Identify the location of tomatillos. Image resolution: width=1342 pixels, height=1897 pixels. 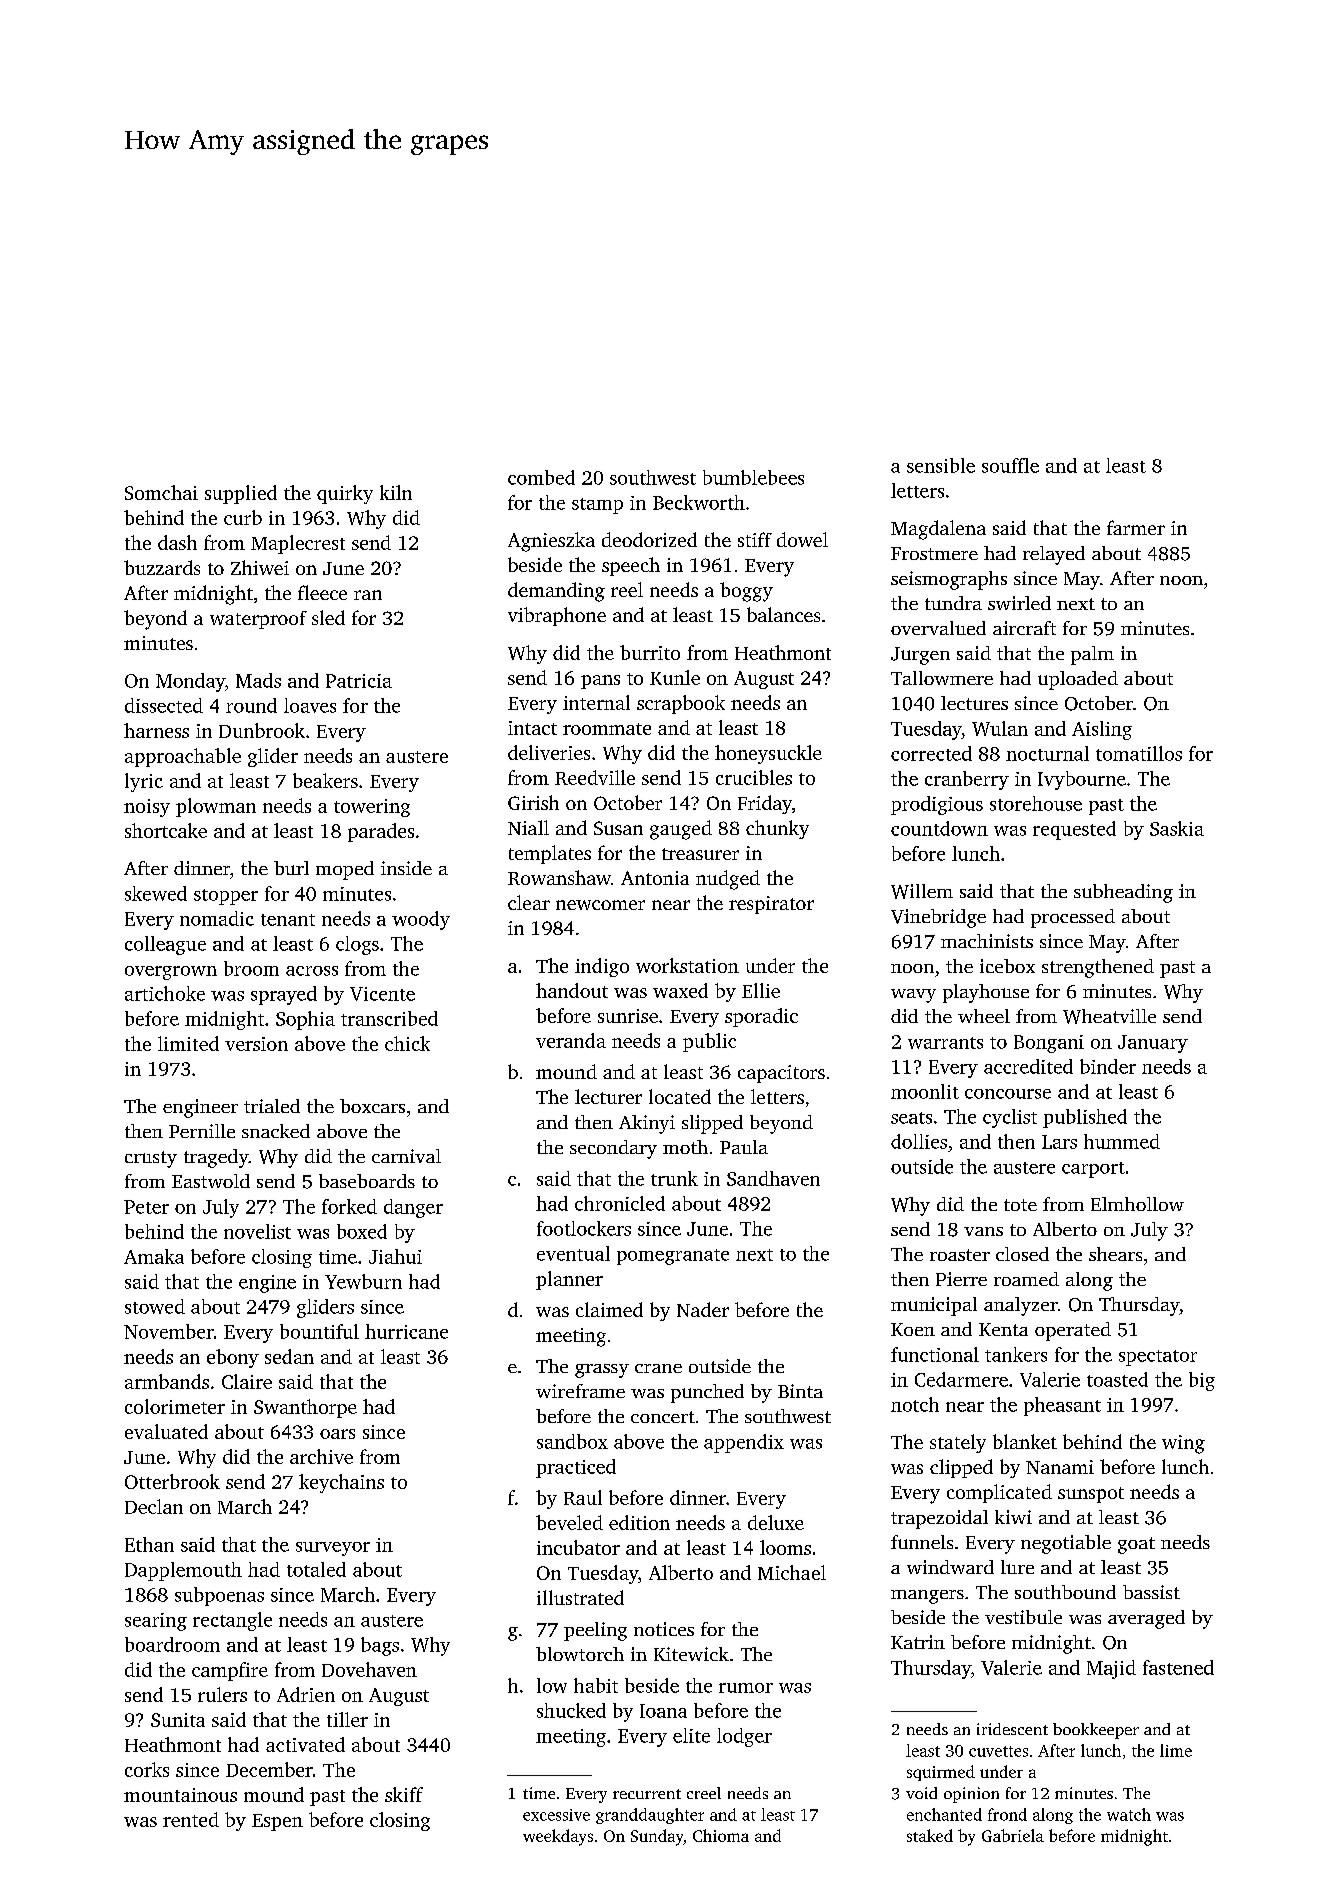
(1139, 753).
